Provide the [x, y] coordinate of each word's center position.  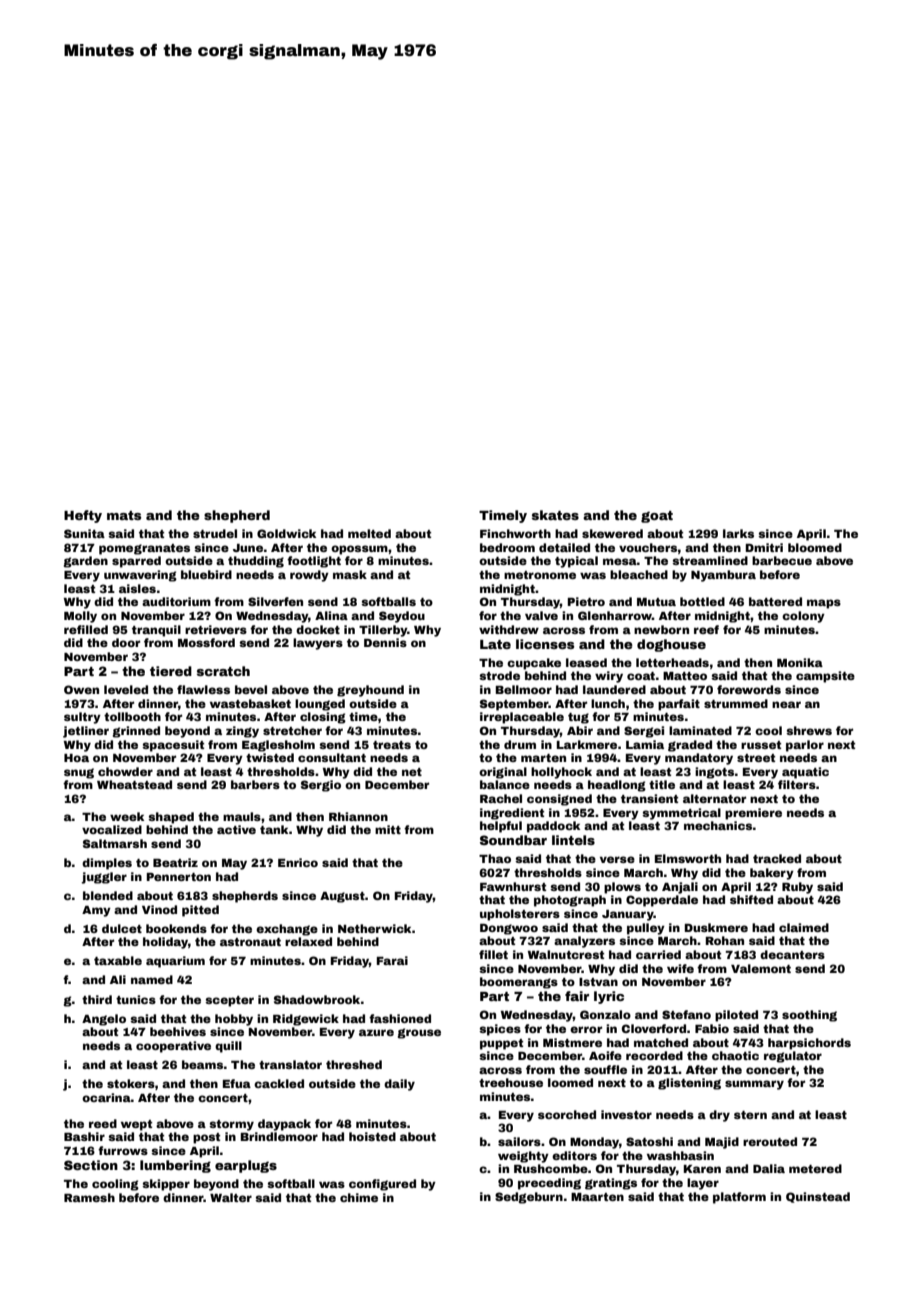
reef [706, 629]
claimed [804, 927]
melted [369, 533]
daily [399, 1085]
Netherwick [374, 928]
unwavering [140, 576]
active [236, 829]
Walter [231, 1197]
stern [750, 1115]
